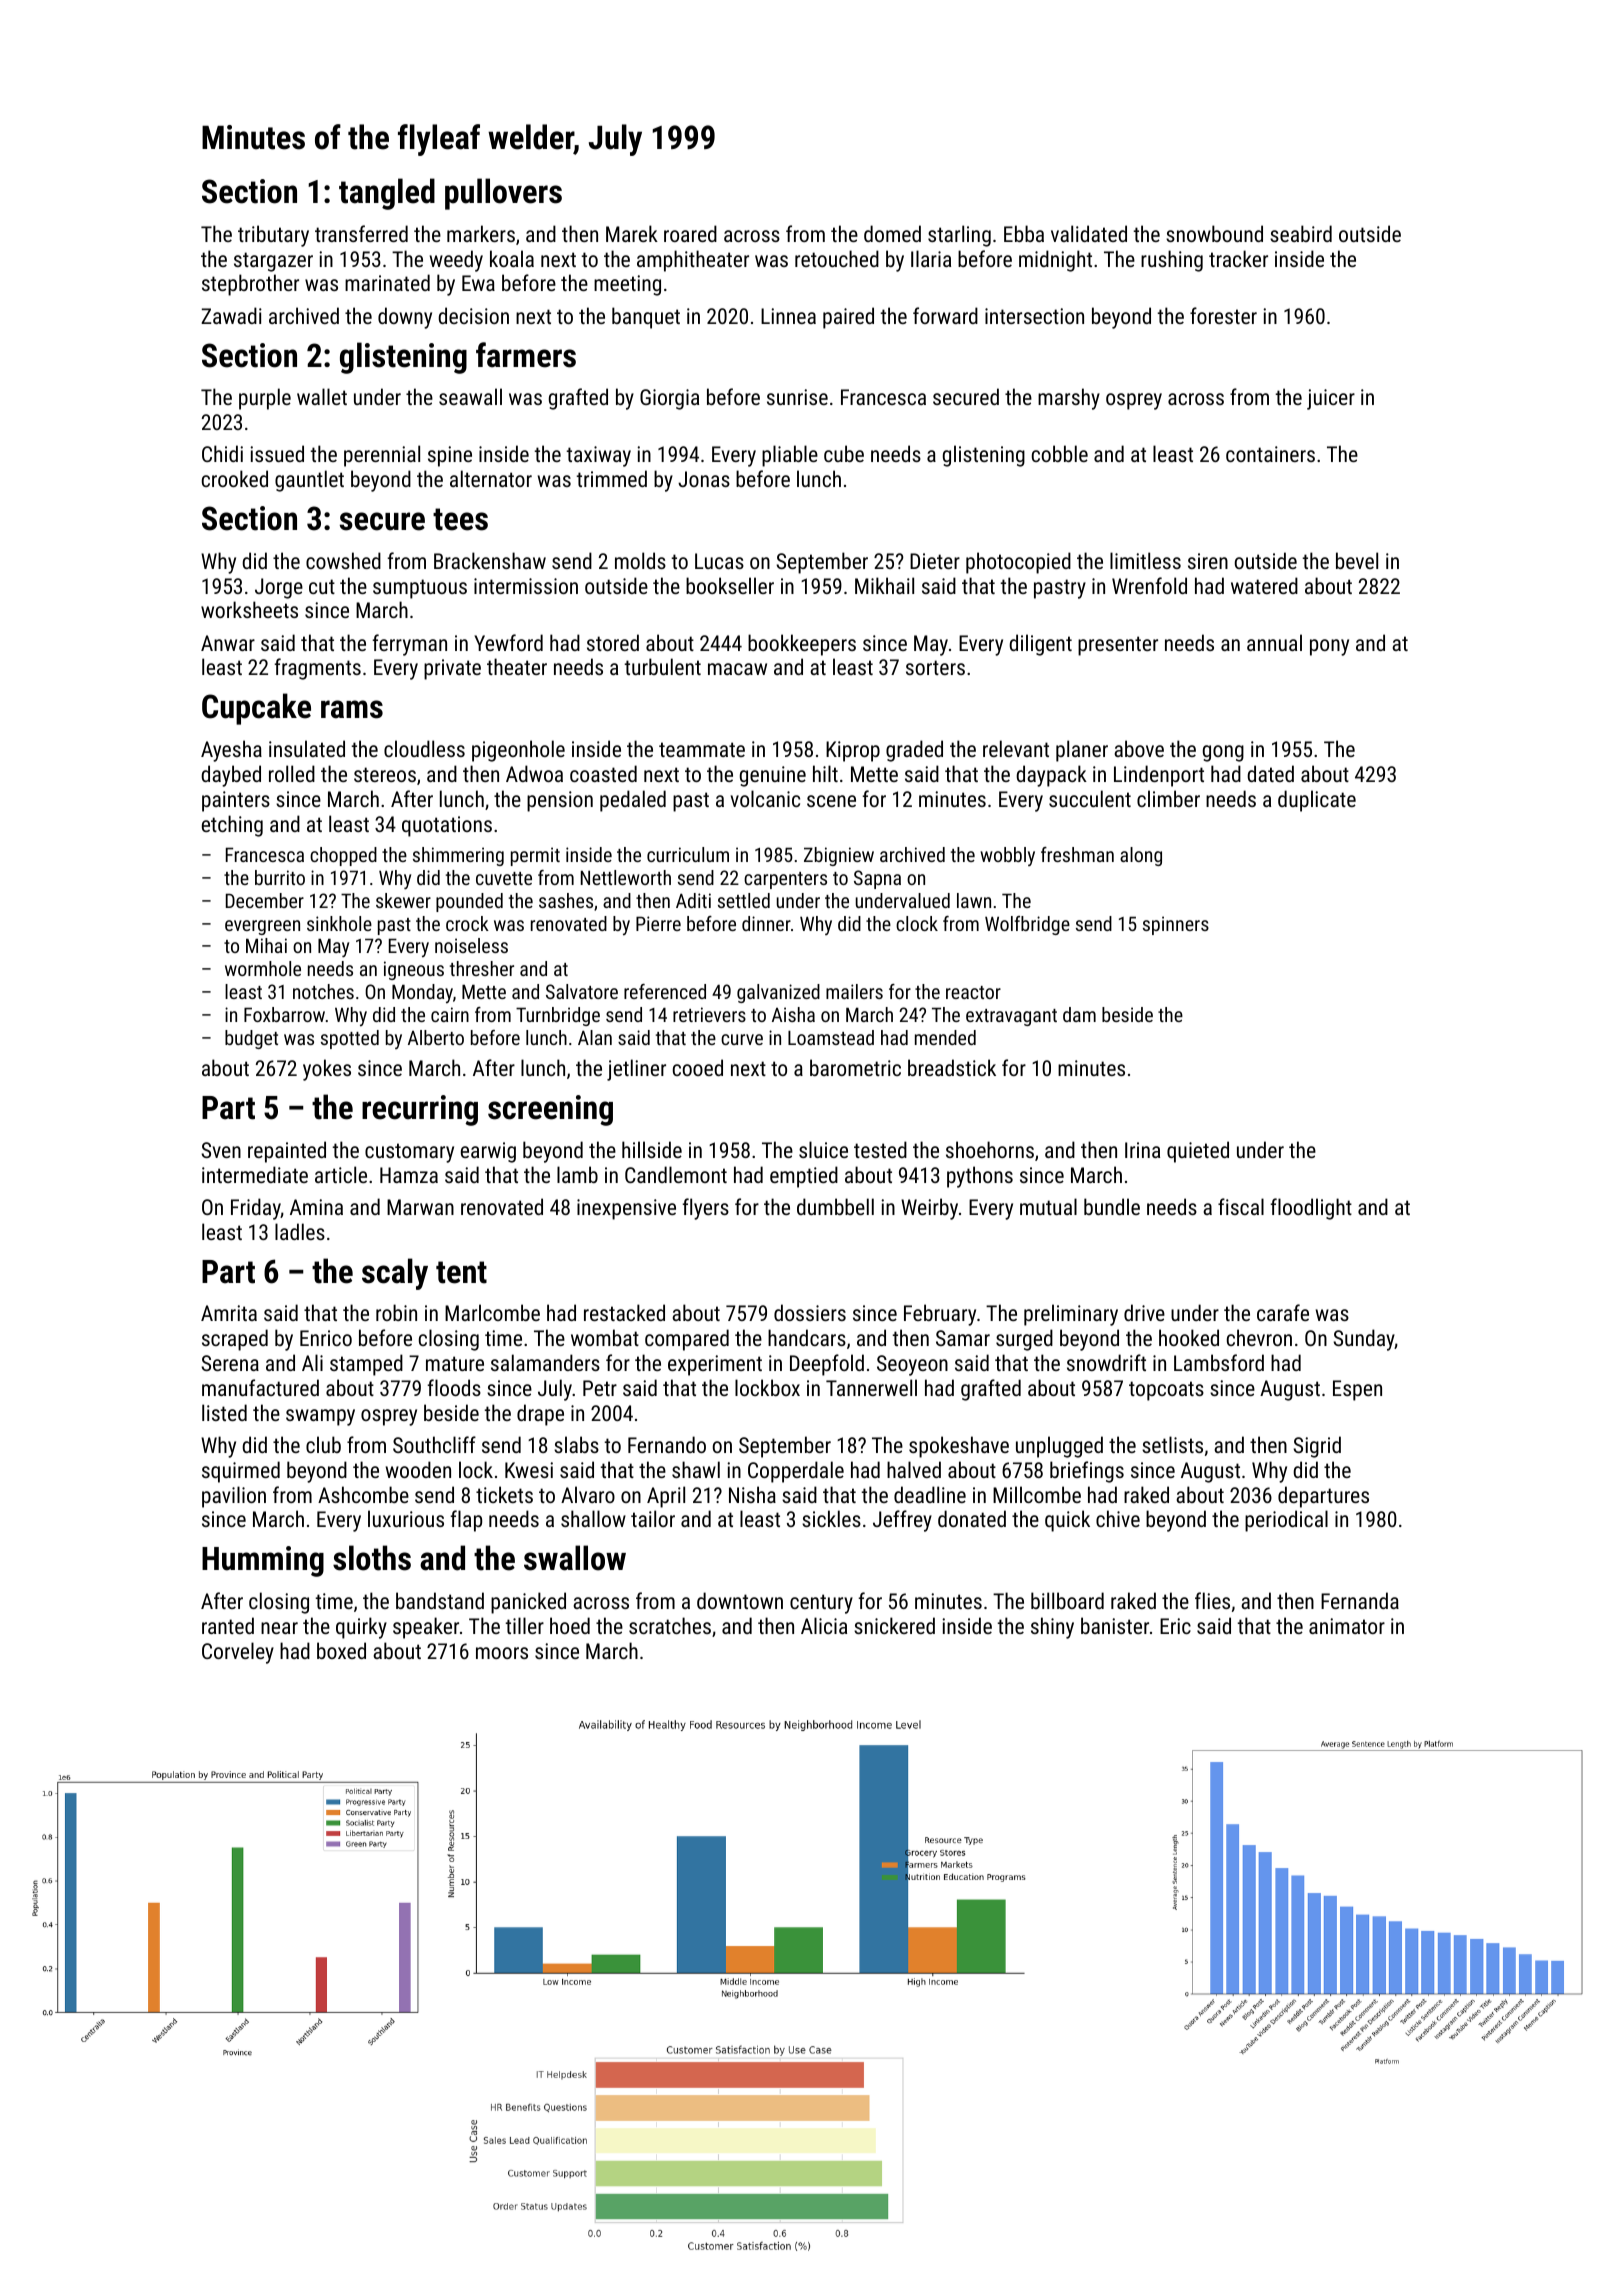 The image size is (1620, 2292). Describe the element at coordinates (665, 991) in the screenshot. I see `referenced` at that location.
